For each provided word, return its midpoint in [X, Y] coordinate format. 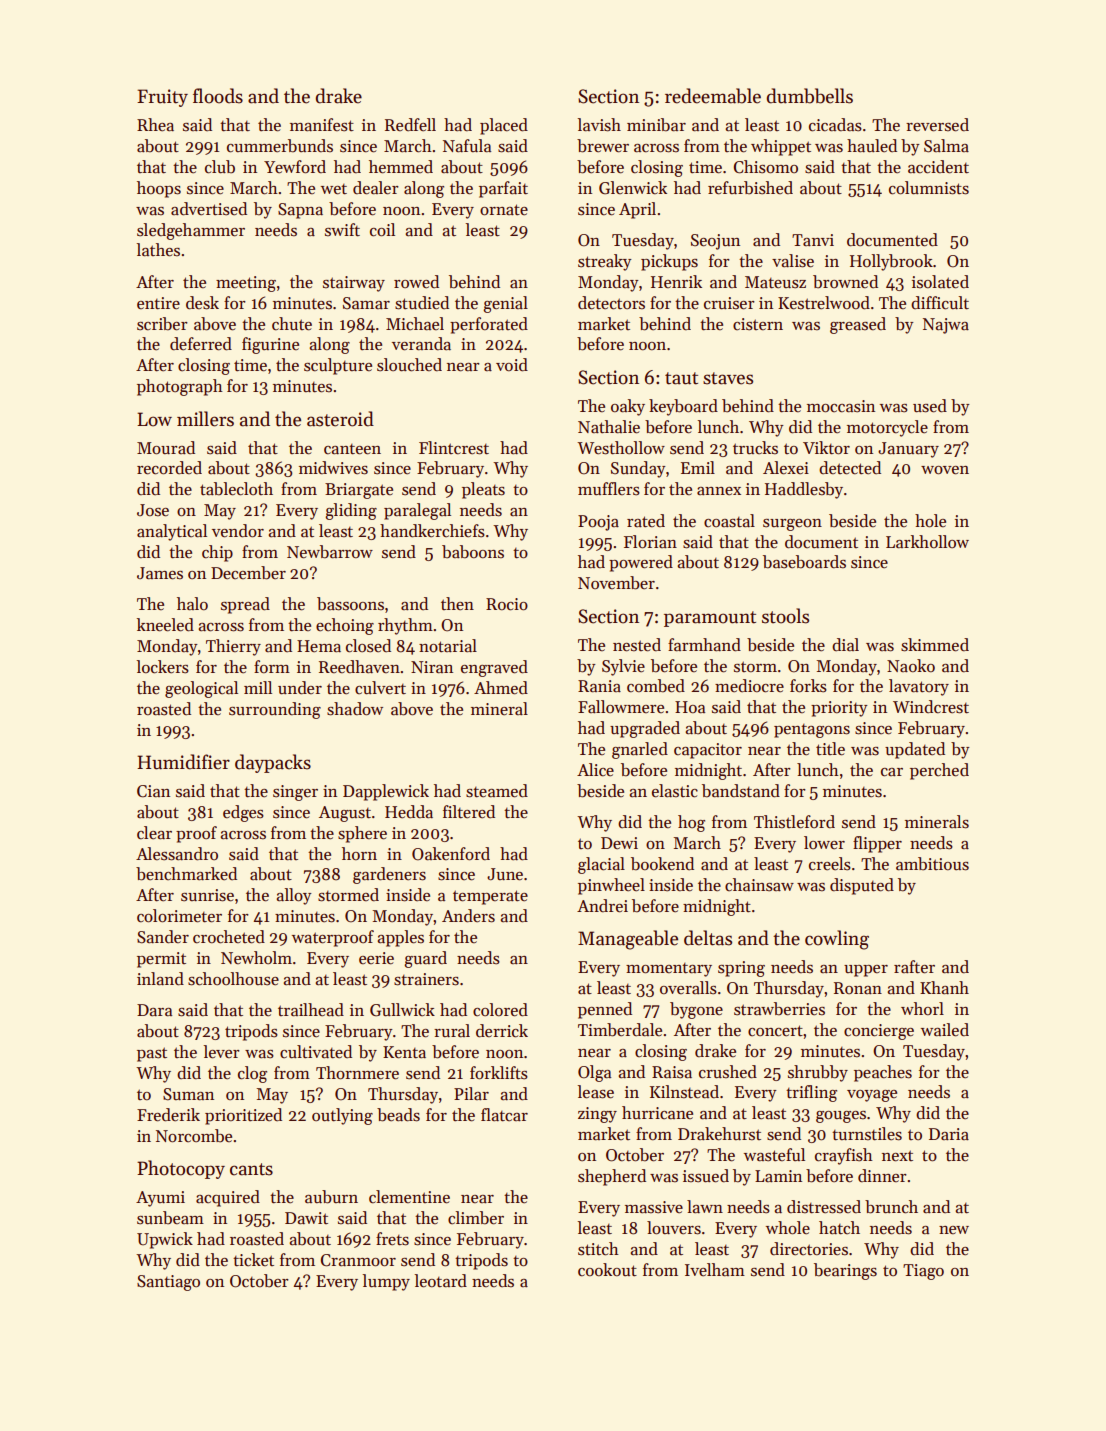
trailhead [311, 1010]
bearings [845, 1271]
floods [218, 96]
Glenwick [633, 188]
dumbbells [809, 96]
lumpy [386, 1282]
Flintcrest [454, 448]
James [160, 573]
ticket [253, 1260]
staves [728, 378]
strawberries [779, 1009]
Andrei [602, 906]
